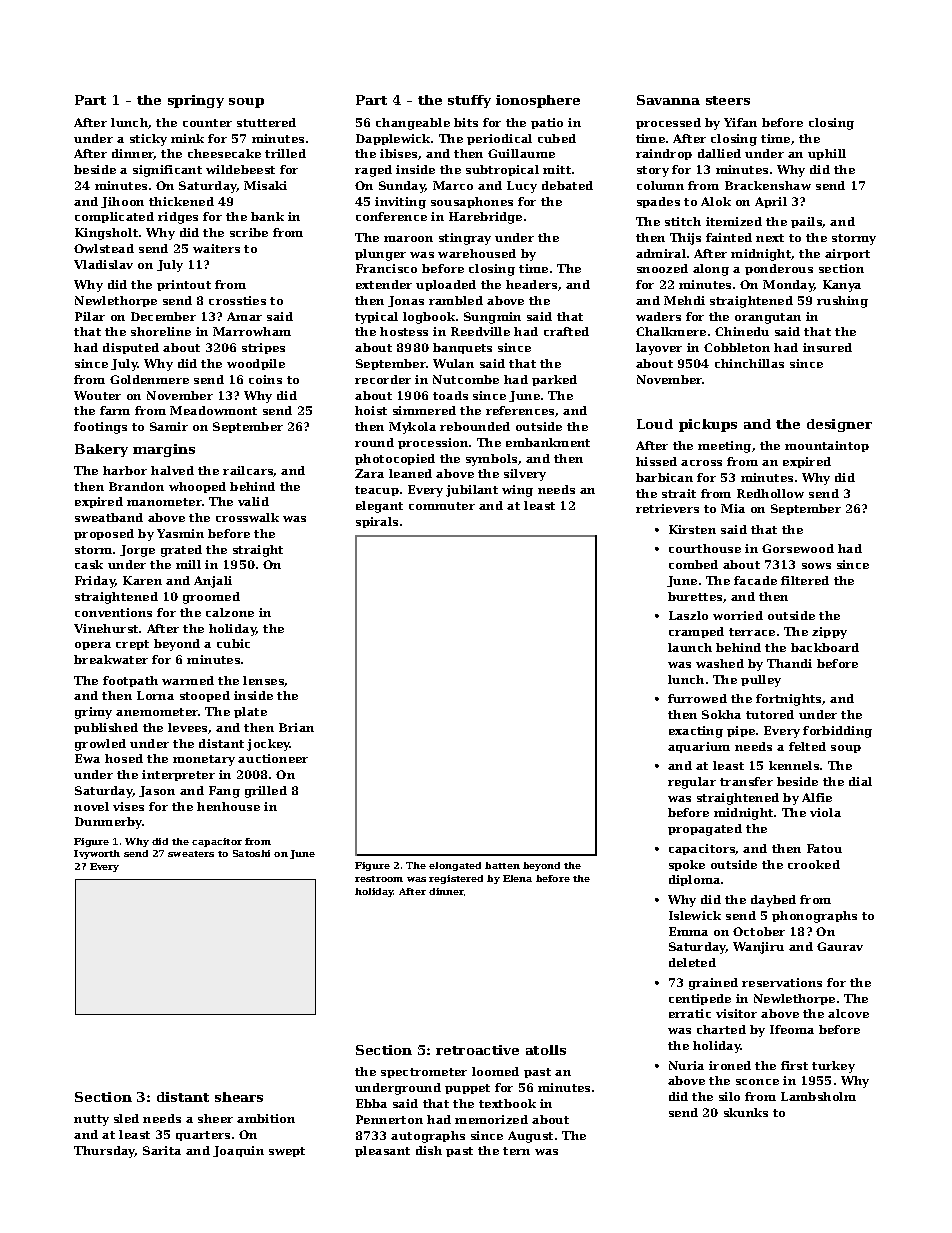  What do you see at coordinates (469, 101) in the screenshot?
I see `stuffy` at bounding box center [469, 101].
